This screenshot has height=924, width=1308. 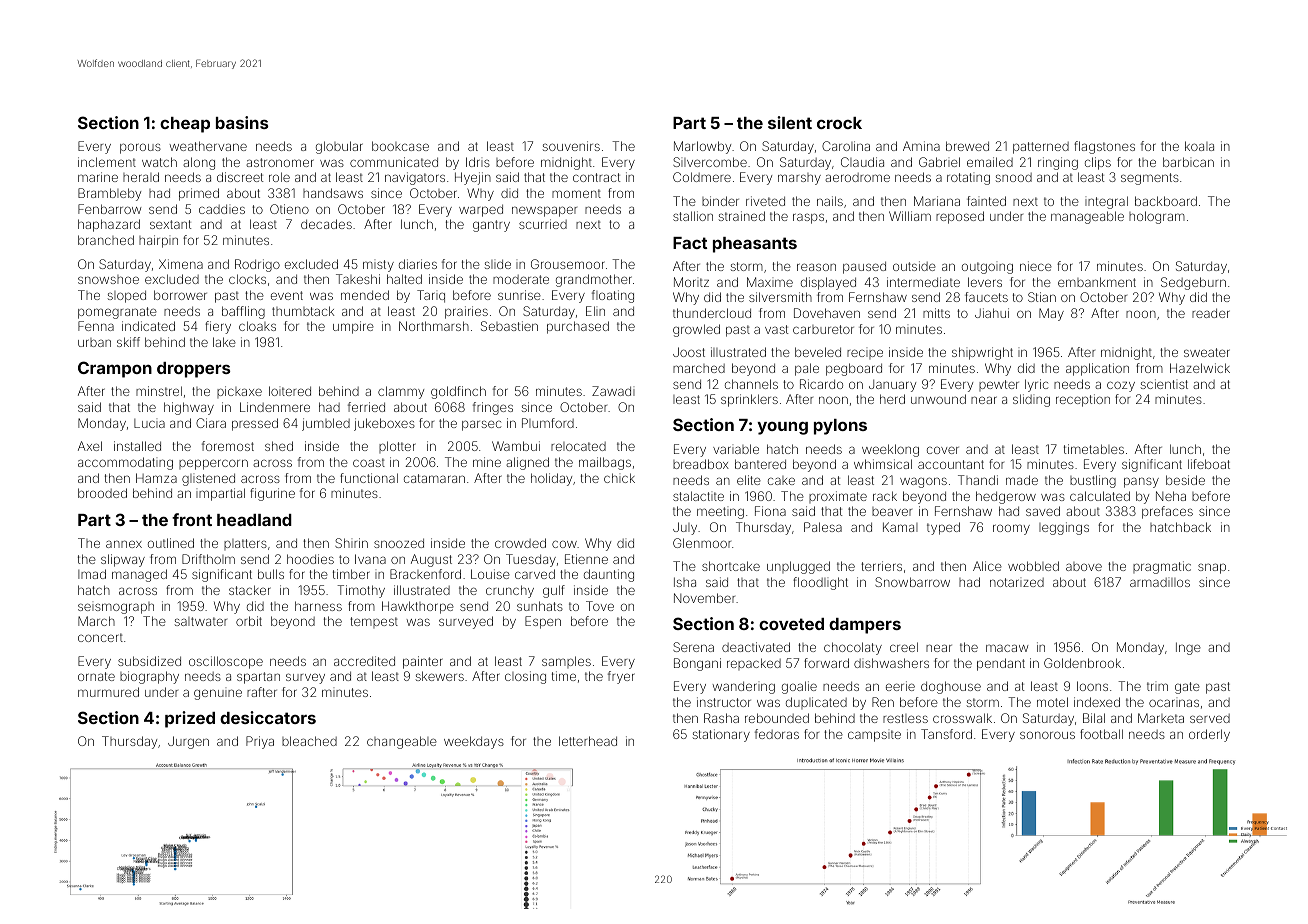 What do you see at coordinates (260, 742) in the screenshot?
I see `Priya` at bounding box center [260, 742].
